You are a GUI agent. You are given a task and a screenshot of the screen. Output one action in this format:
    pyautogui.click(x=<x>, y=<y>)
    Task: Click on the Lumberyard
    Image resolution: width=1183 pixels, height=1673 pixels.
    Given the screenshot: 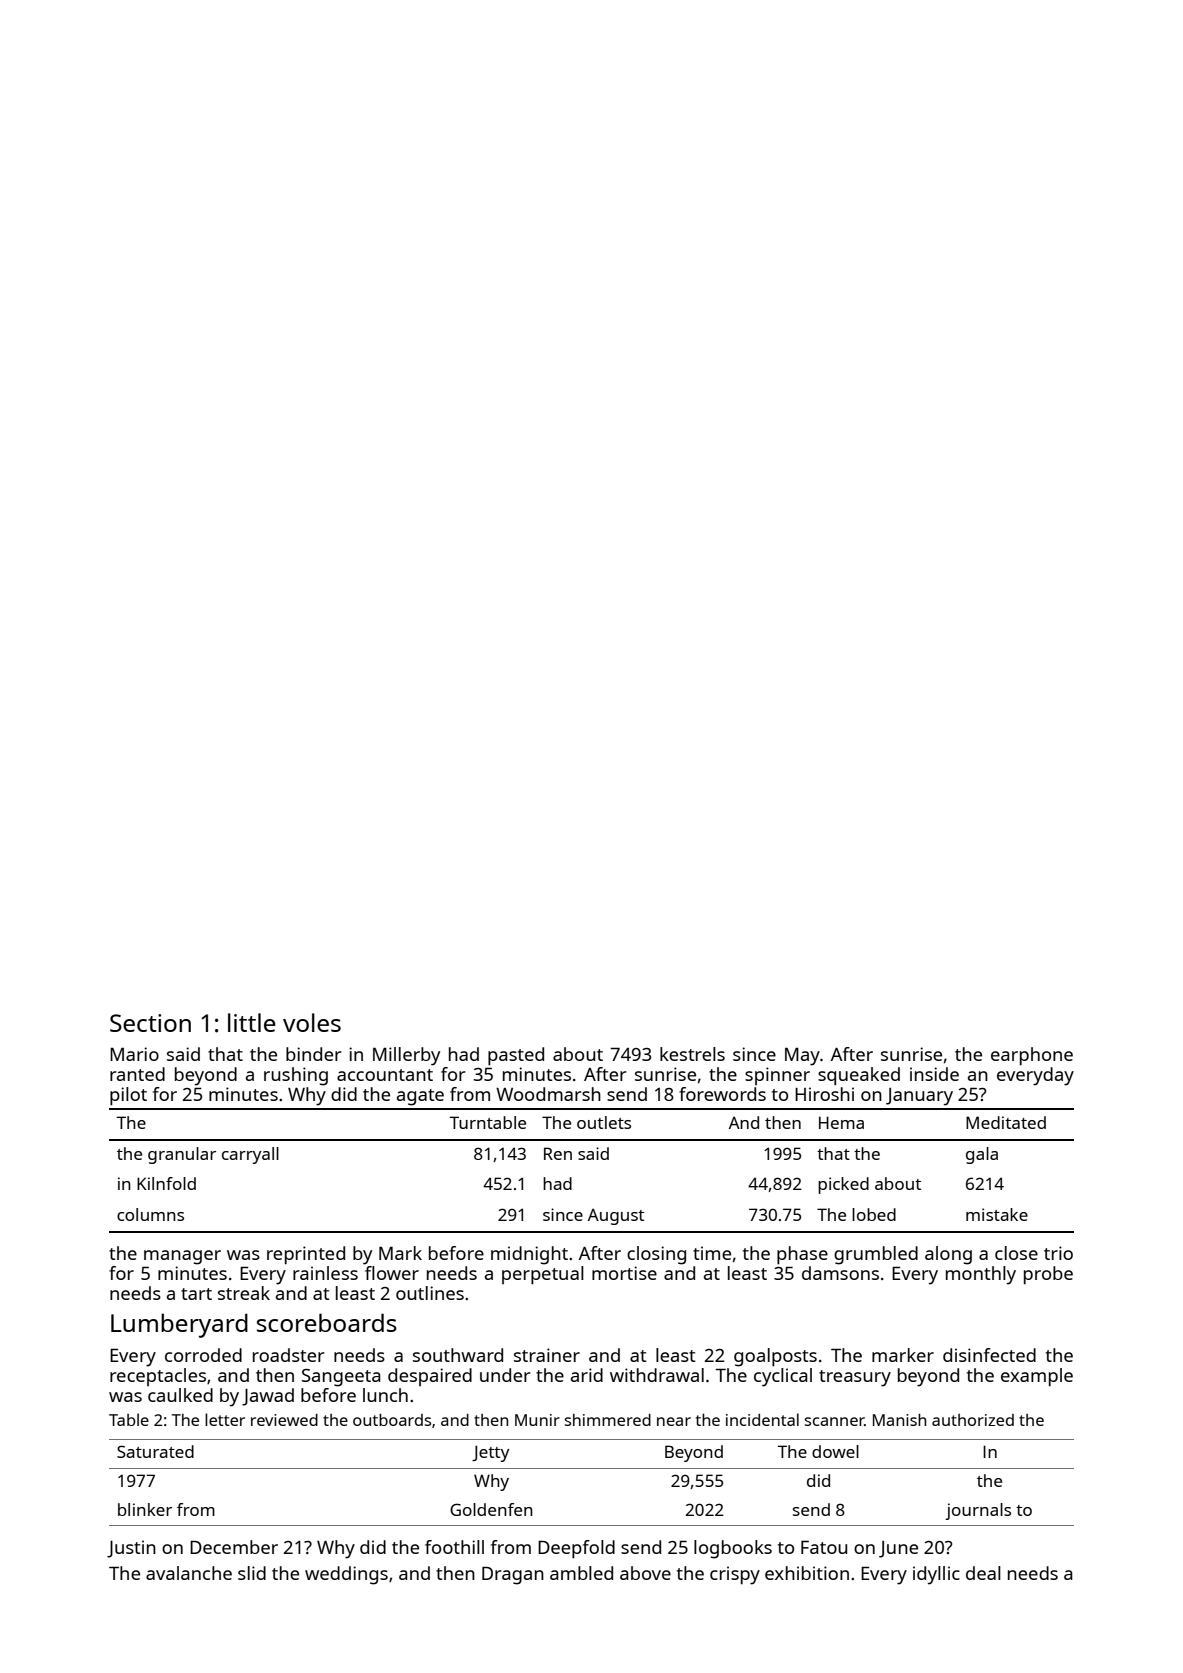 What is the action you would take?
    pyautogui.click(x=179, y=1325)
